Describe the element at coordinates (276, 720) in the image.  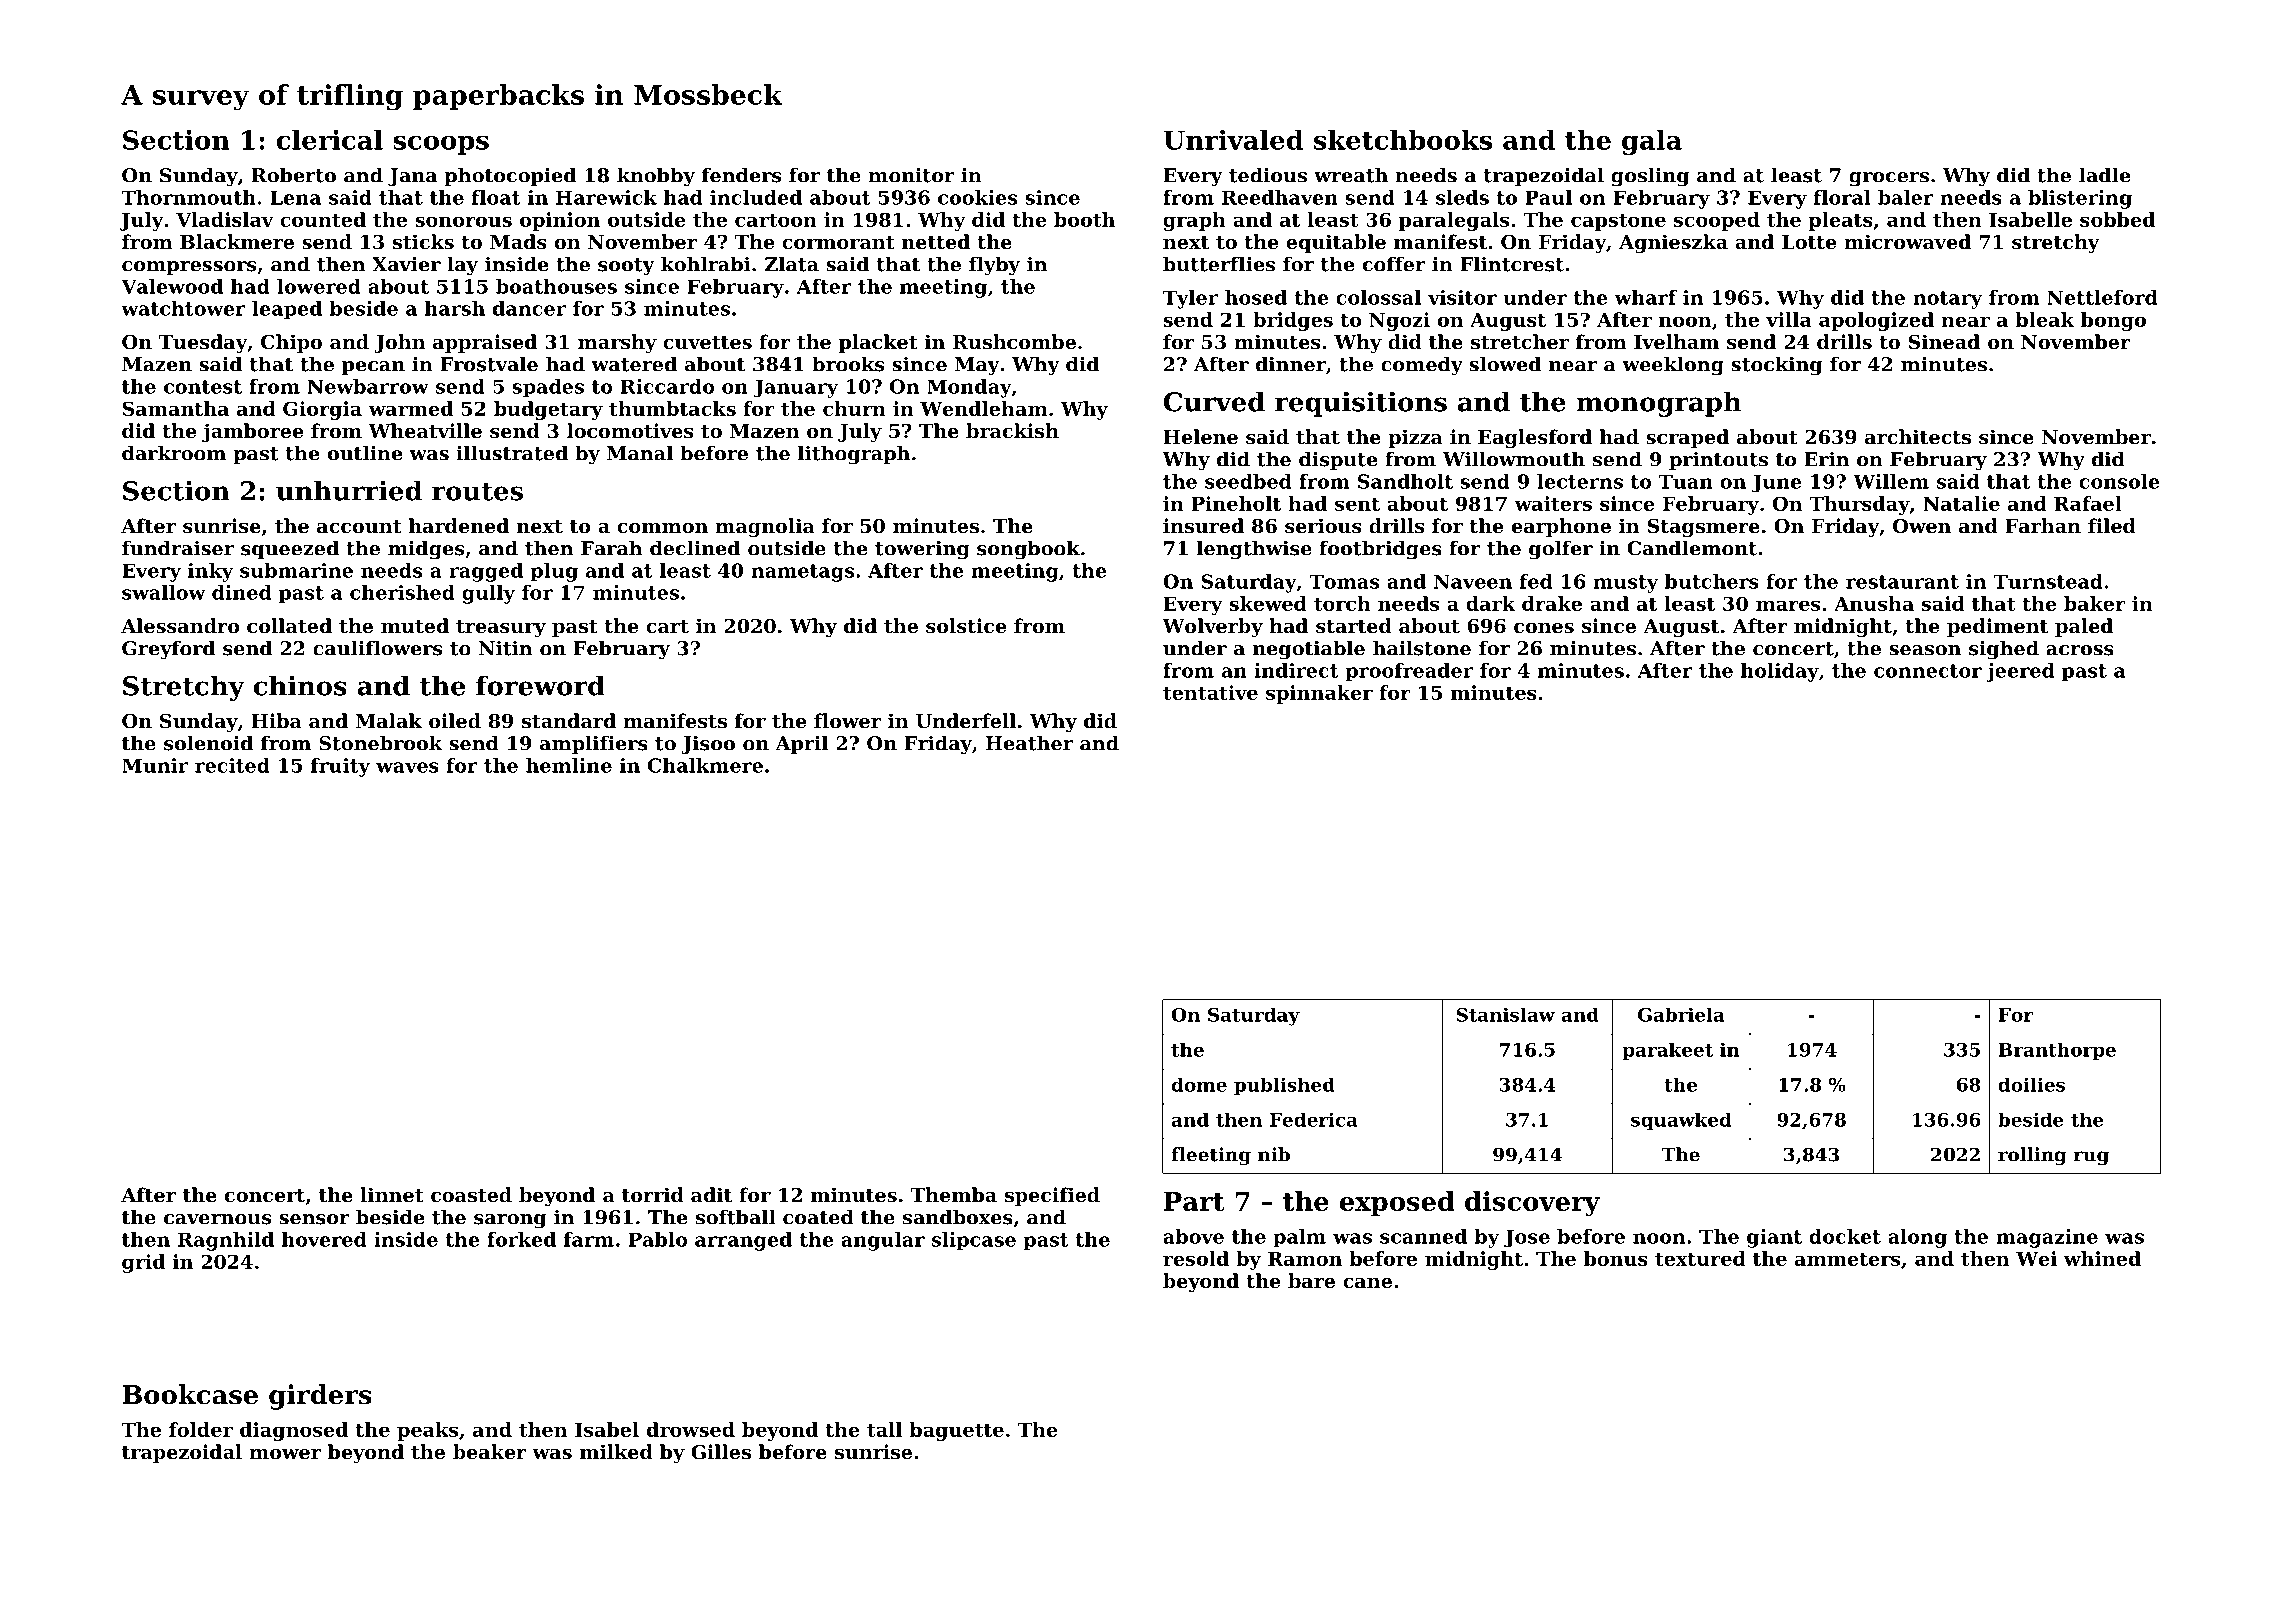
I see `Hiba` at that location.
